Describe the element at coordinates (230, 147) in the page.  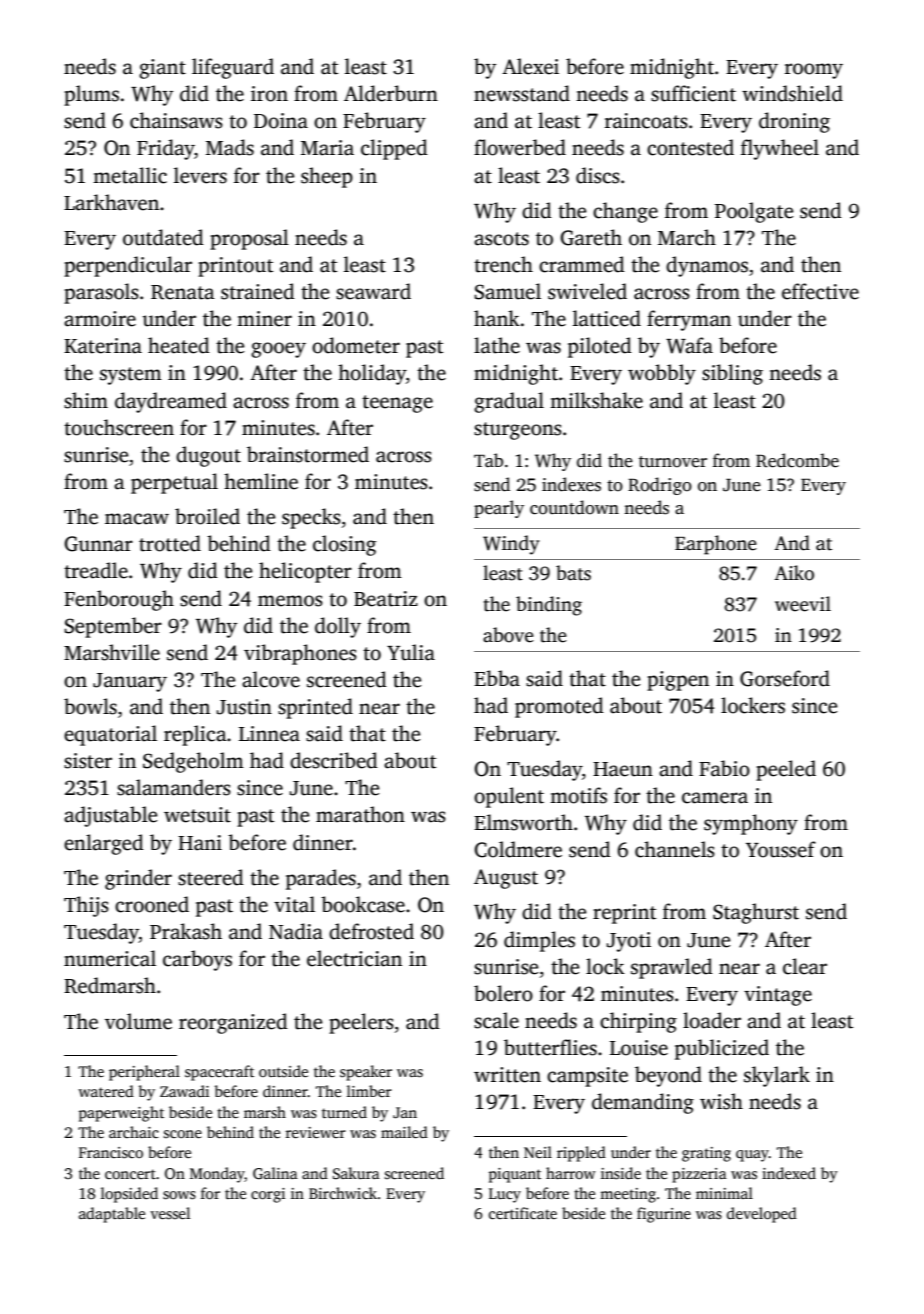
I see `Mads` at that location.
